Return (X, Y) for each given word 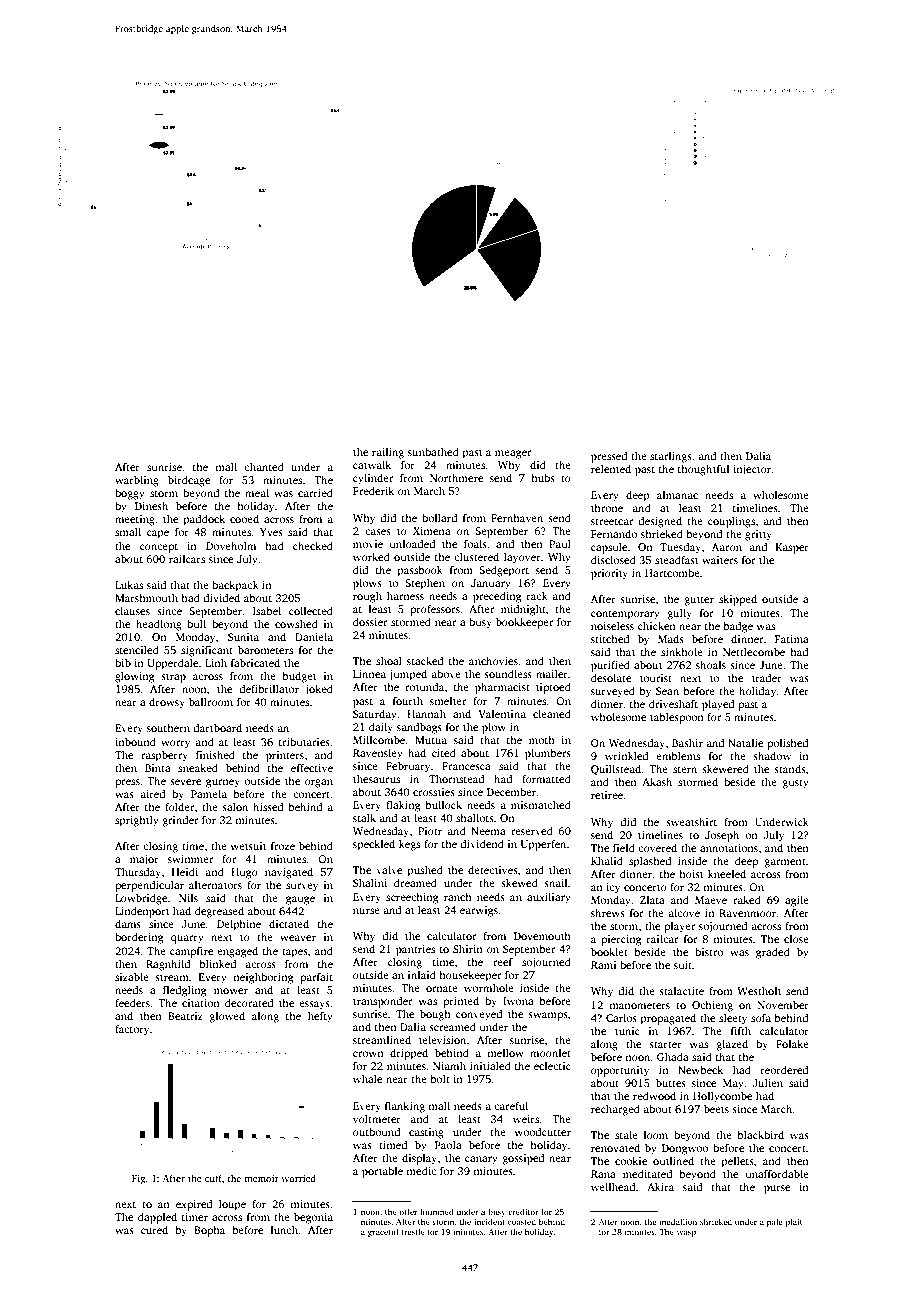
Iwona (518, 1001)
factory (132, 1030)
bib (123, 662)
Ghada (673, 1056)
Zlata (652, 900)
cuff (213, 1178)
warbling (137, 481)
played (718, 705)
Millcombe (379, 739)
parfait (316, 978)
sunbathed (433, 451)
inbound (135, 741)
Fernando (614, 533)
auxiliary (549, 898)
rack (537, 595)
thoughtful (703, 470)
